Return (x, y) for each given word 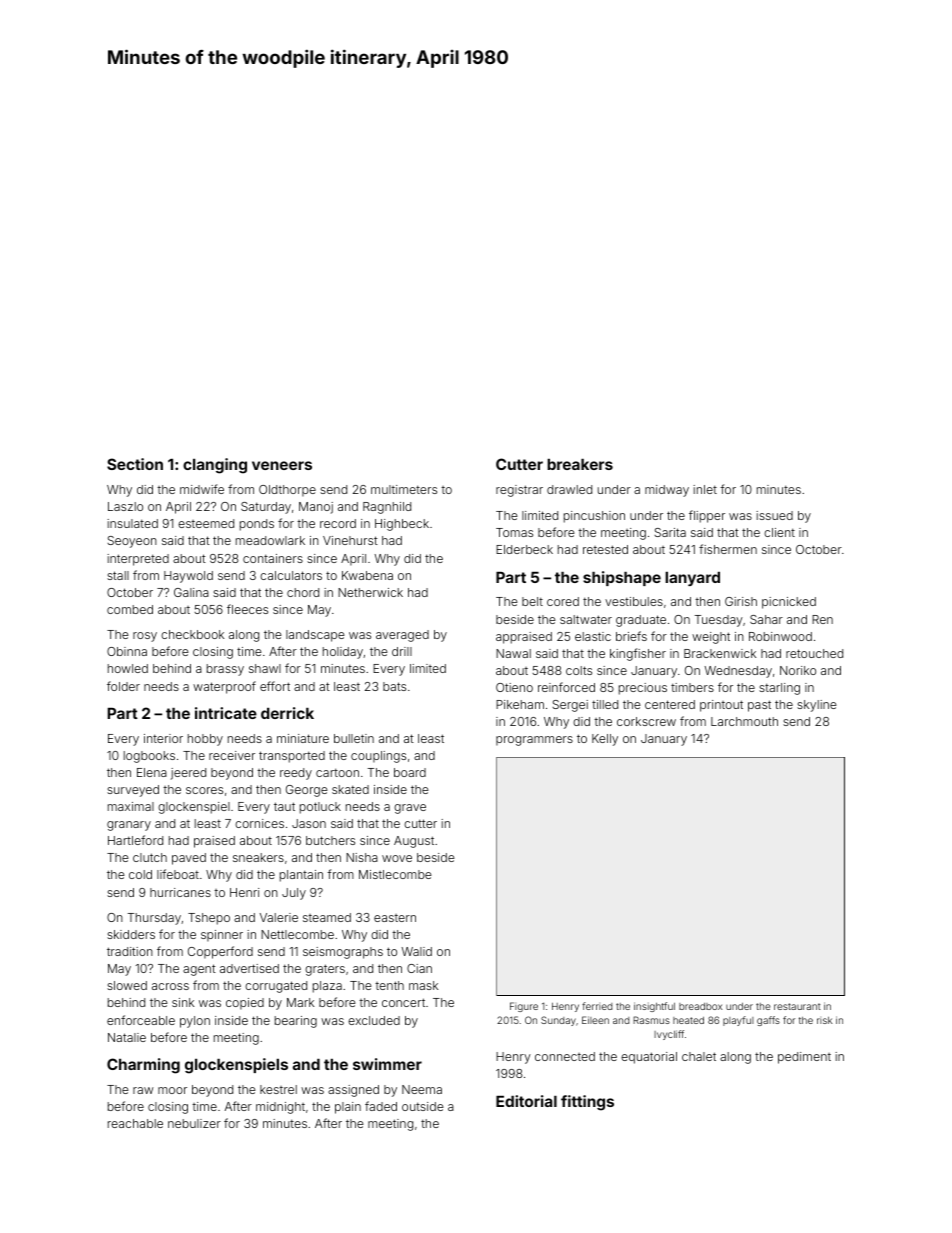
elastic (593, 636)
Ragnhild (387, 508)
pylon (195, 1022)
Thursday (154, 919)
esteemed (206, 523)
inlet (705, 489)
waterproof (224, 687)
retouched (814, 653)
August (414, 842)
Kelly (605, 740)
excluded (374, 1020)
